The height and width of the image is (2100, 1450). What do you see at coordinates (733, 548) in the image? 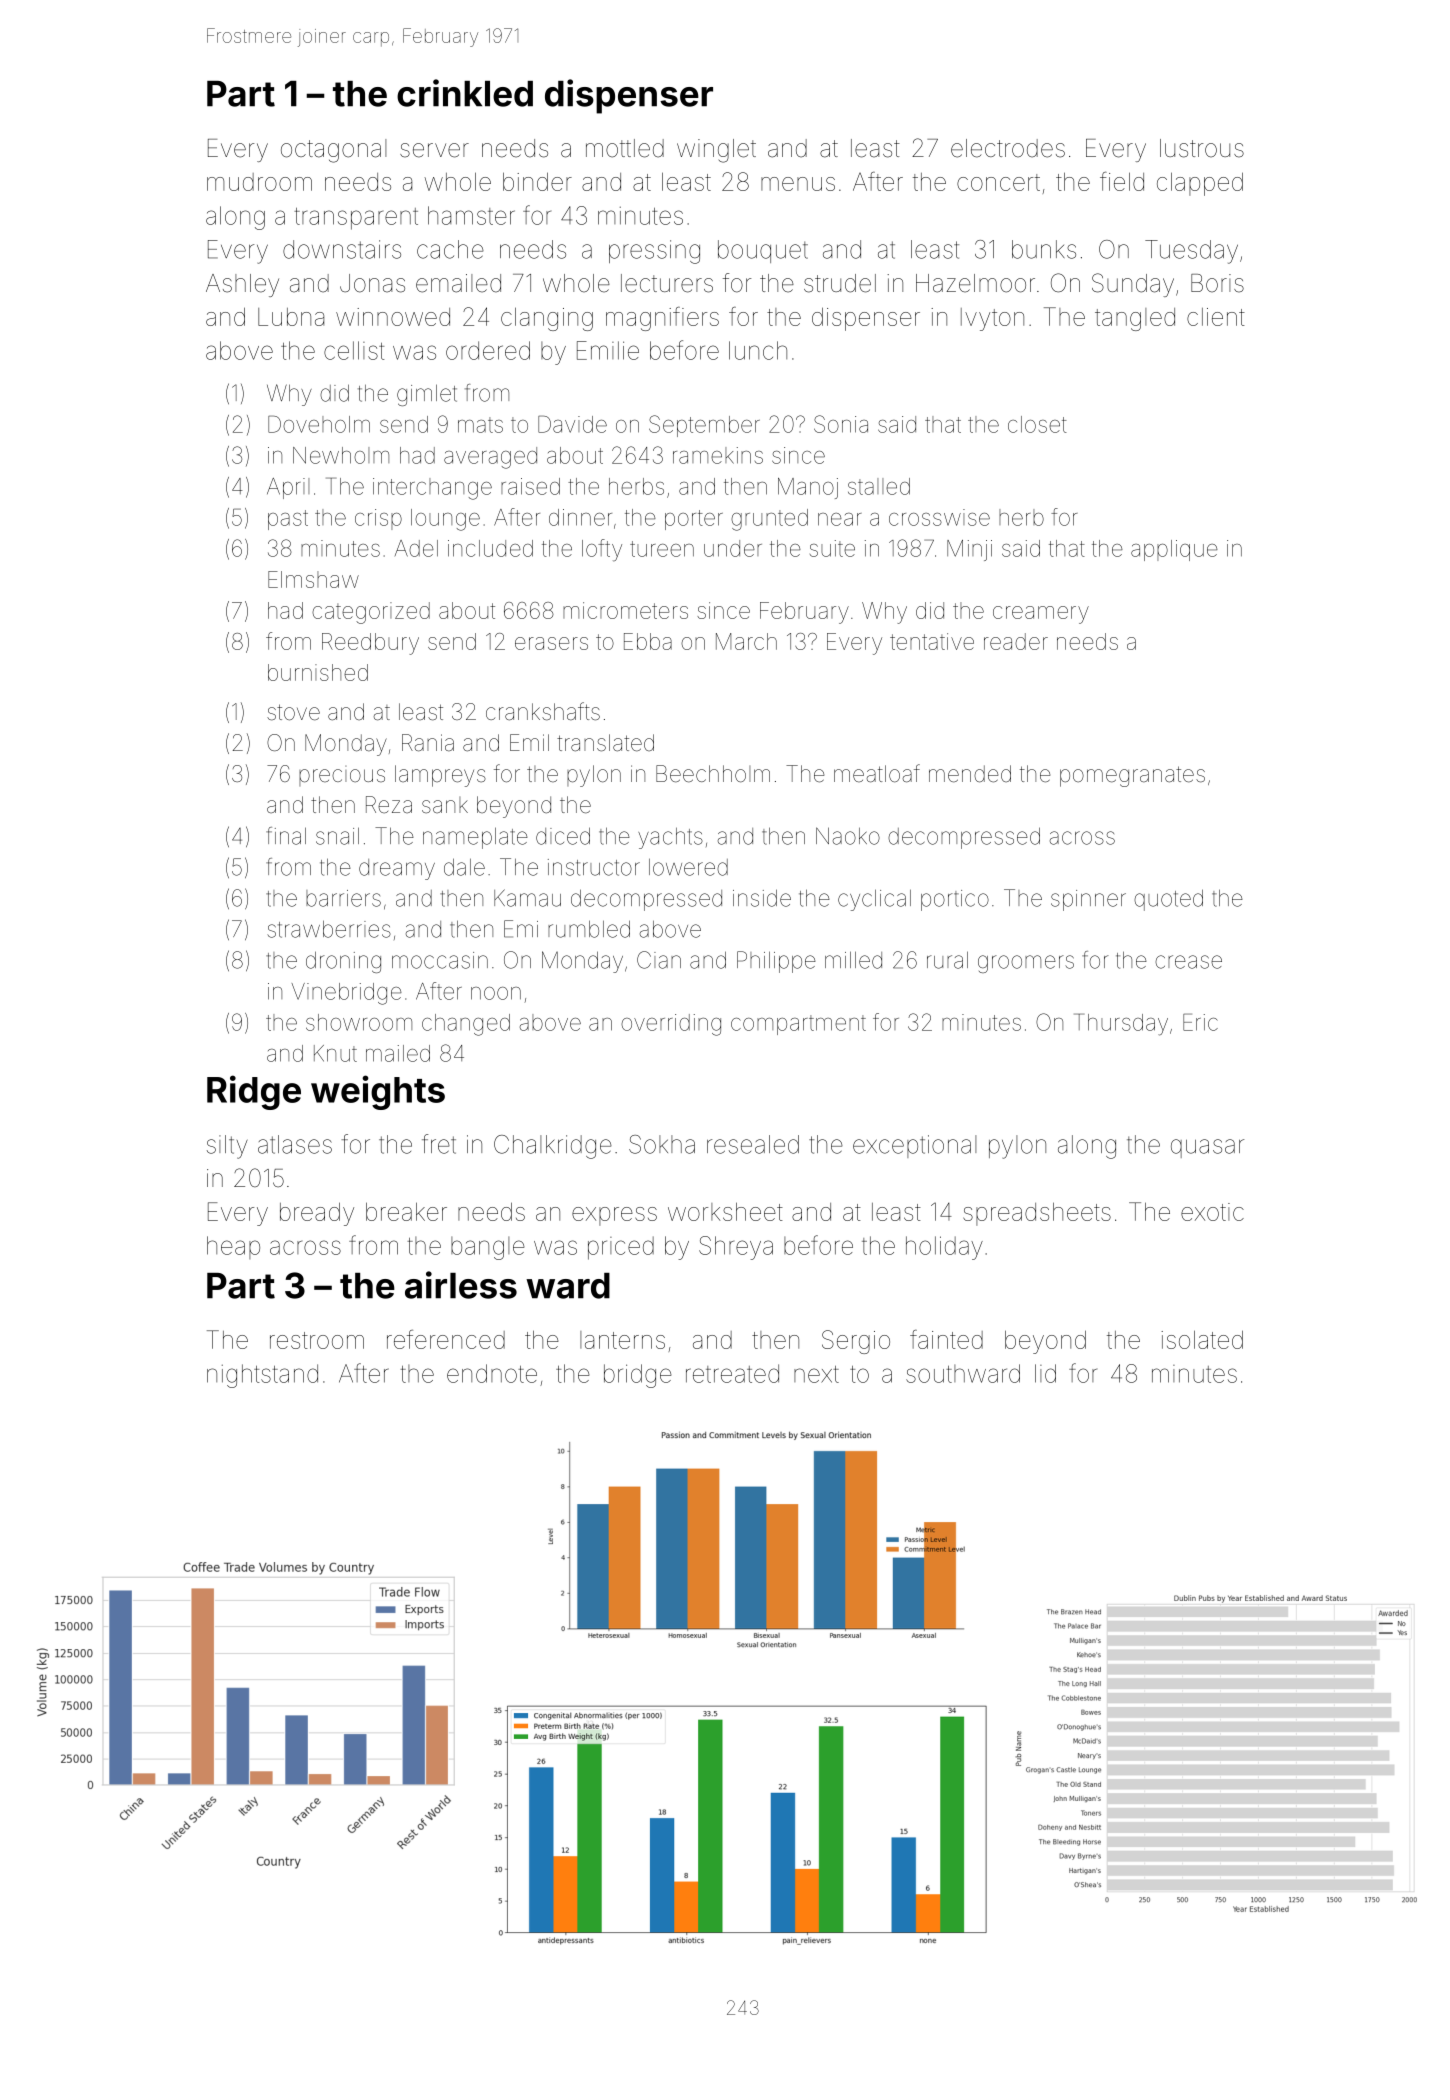
I see `under` at bounding box center [733, 548].
